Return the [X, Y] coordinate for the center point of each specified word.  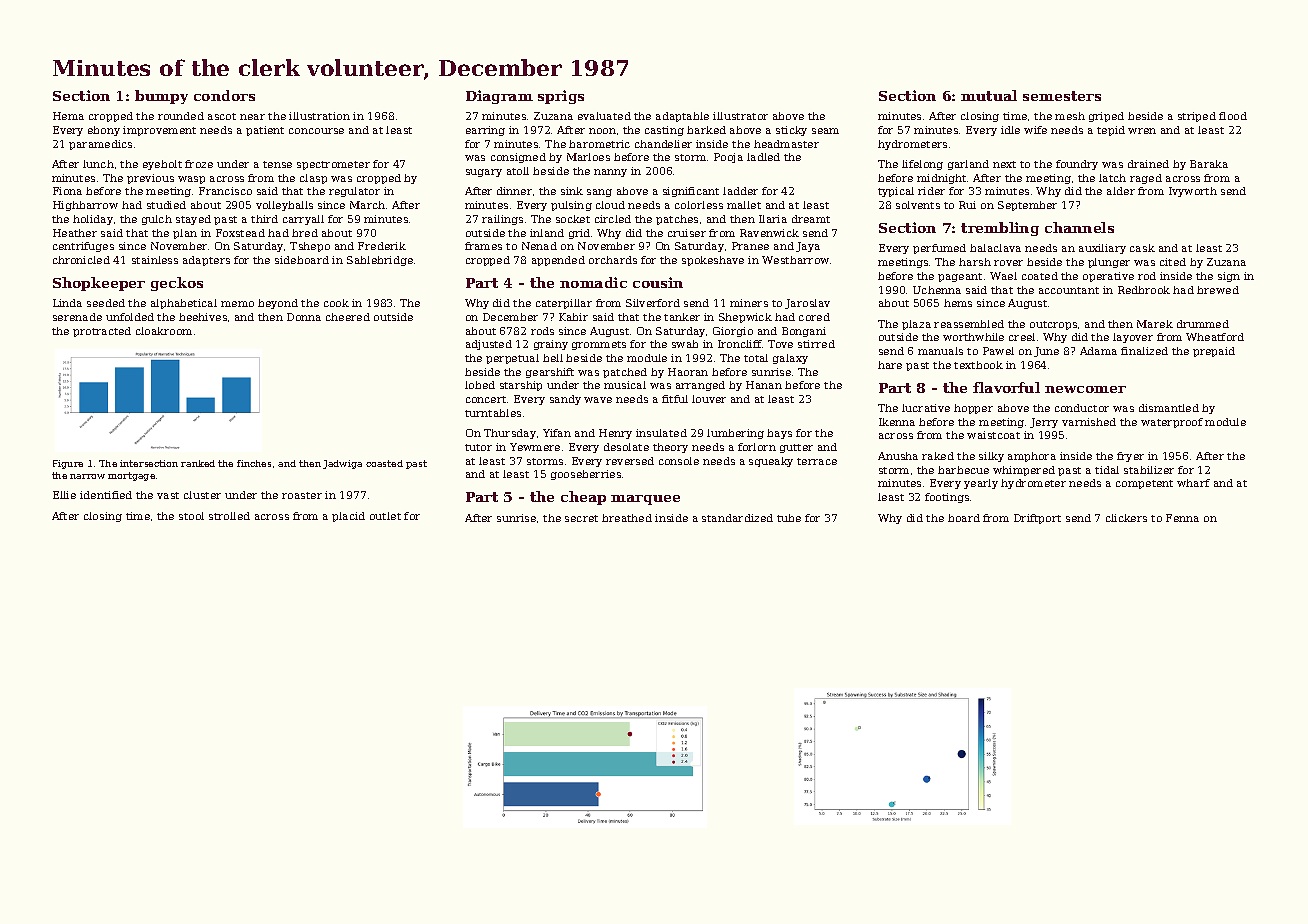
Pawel [998, 351]
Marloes [588, 157]
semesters [1062, 96]
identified [106, 495]
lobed [480, 385]
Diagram [499, 97]
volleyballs [284, 206]
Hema [68, 116]
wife [1035, 130]
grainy [551, 345]
